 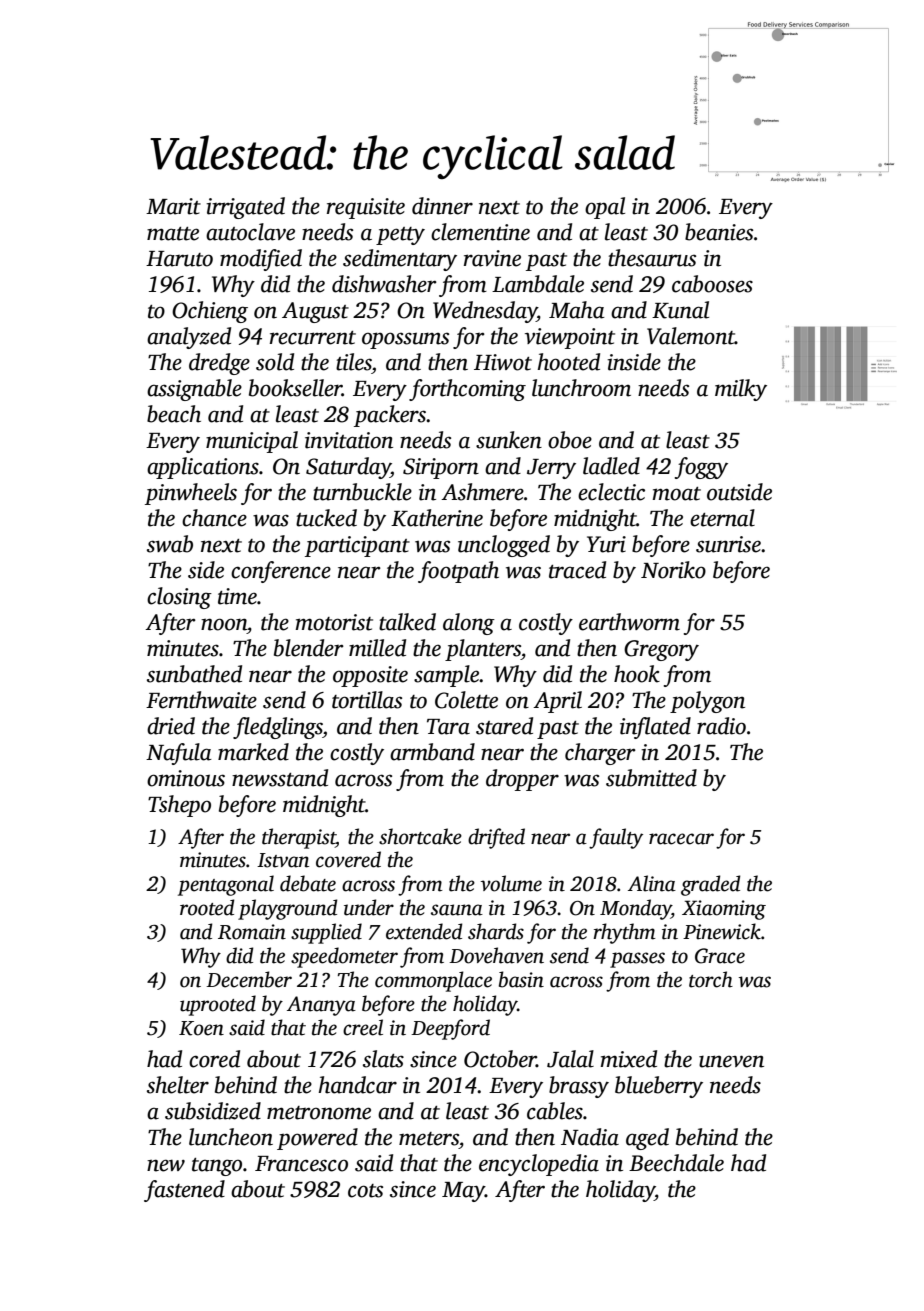 What do you see at coordinates (707, 702) in the image?
I see `polygon` at bounding box center [707, 702].
